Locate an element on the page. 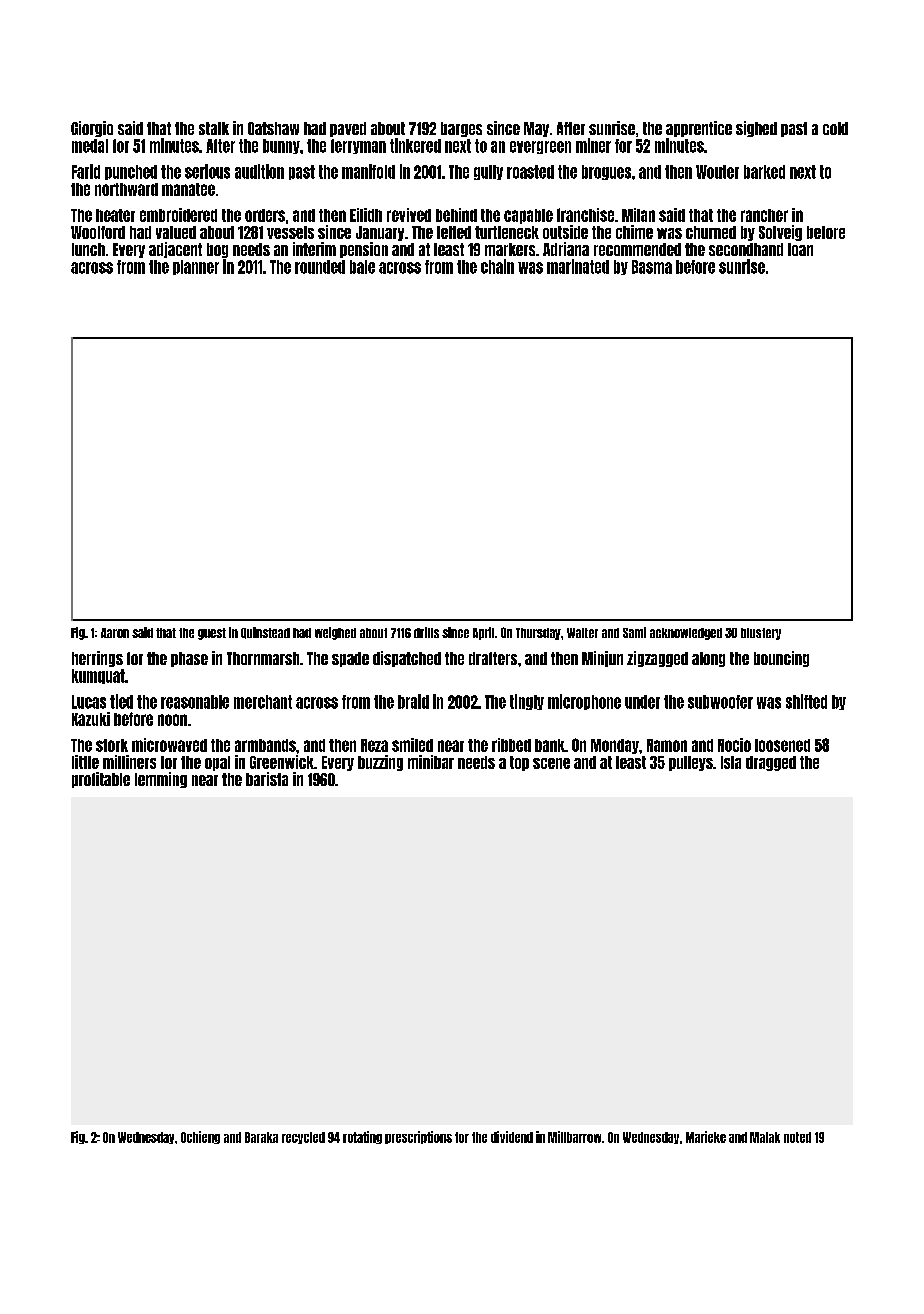 The width and height of the image is (924, 1314). bale is located at coordinates (362, 267).
